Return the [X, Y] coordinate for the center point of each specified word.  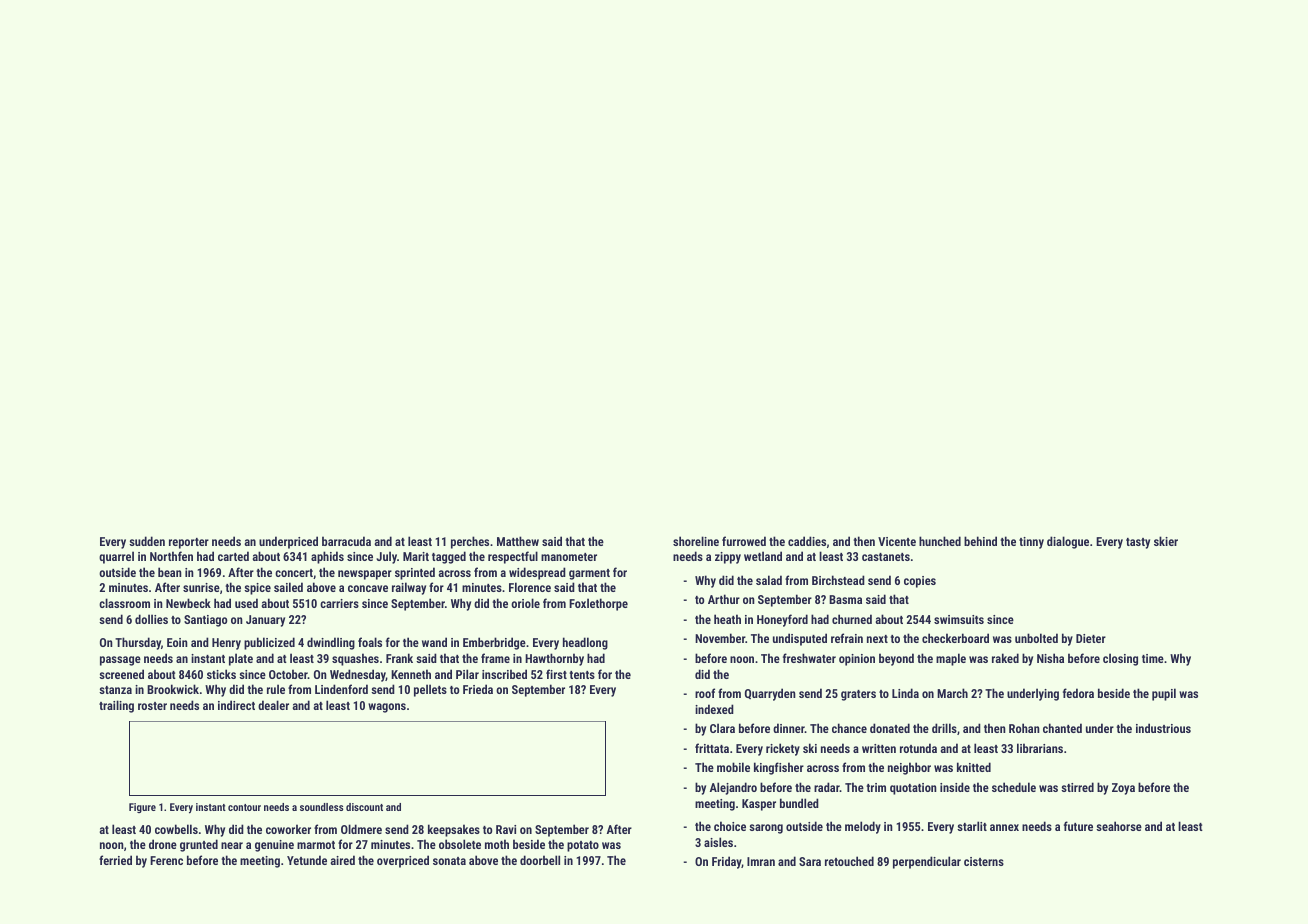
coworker [288, 829]
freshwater [809, 658]
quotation [913, 789]
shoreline [696, 541]
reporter [189, 543]
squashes [355, 659]
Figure [142, 808]
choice [730, 826]
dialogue [1068, 542]
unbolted [1036, 638]
